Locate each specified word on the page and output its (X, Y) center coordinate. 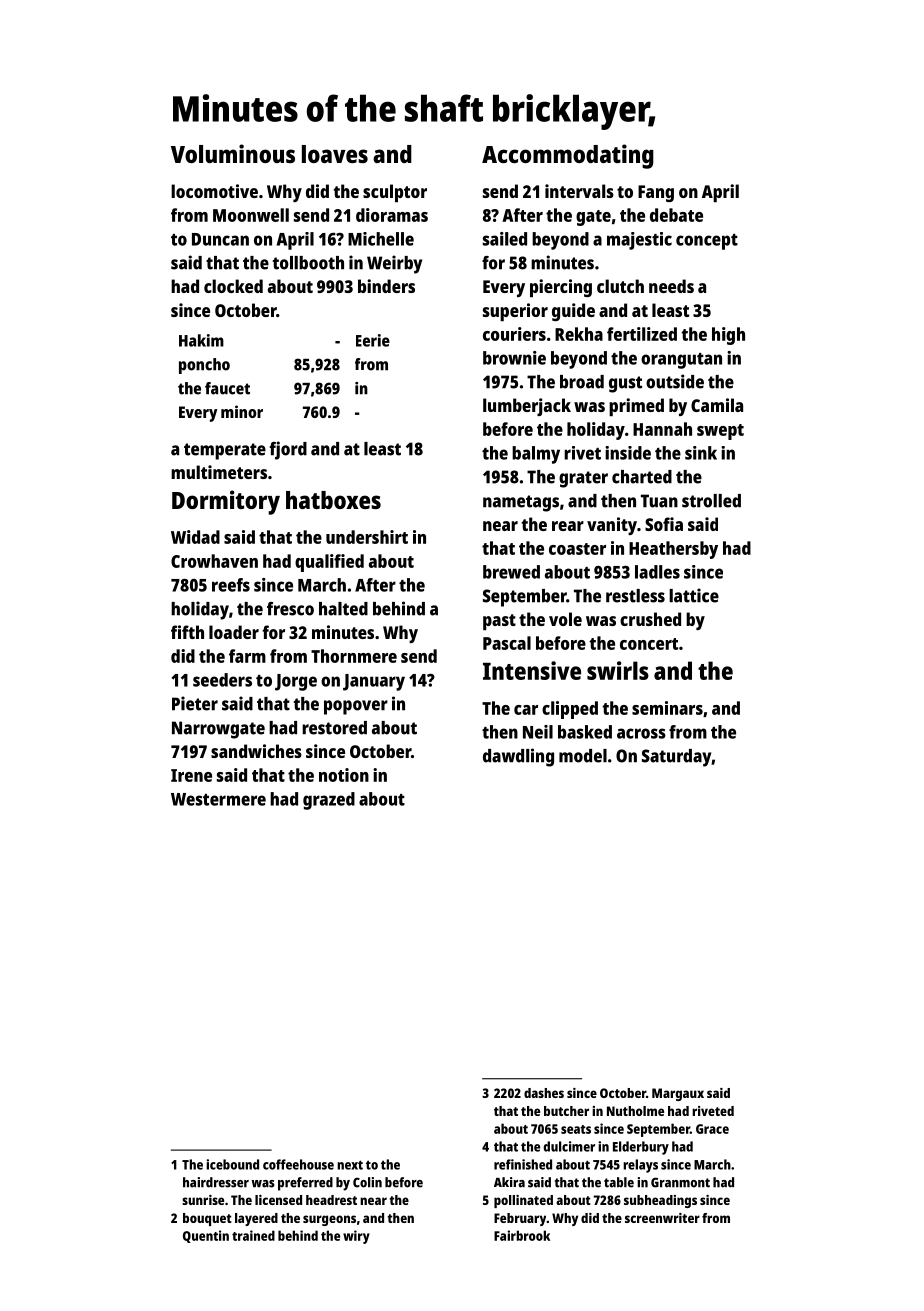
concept (707, 242)
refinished (523, 1164)
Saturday (677, 758)
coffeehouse (298, 1164)
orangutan (681, 361)
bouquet (207, 1219)
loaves (335, 154)
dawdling (518, 757)
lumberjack (527, 407)
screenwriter (662, 1218)
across (641, 733)
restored (334, 728)
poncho (204, 366)
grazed (329, 801)
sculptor (395, 193)
